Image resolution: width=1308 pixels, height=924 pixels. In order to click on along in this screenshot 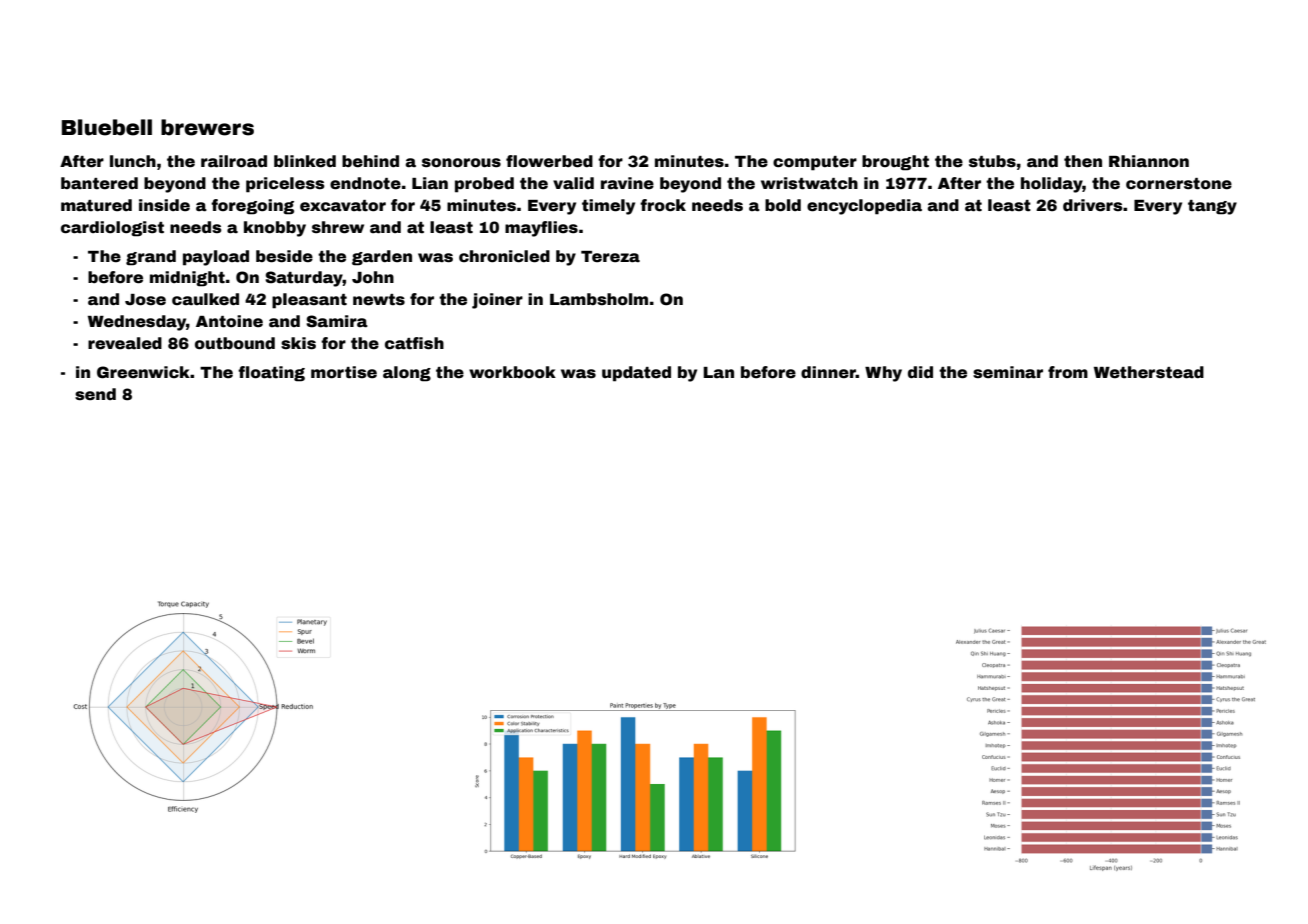, I will do `click(407, 374)`.
